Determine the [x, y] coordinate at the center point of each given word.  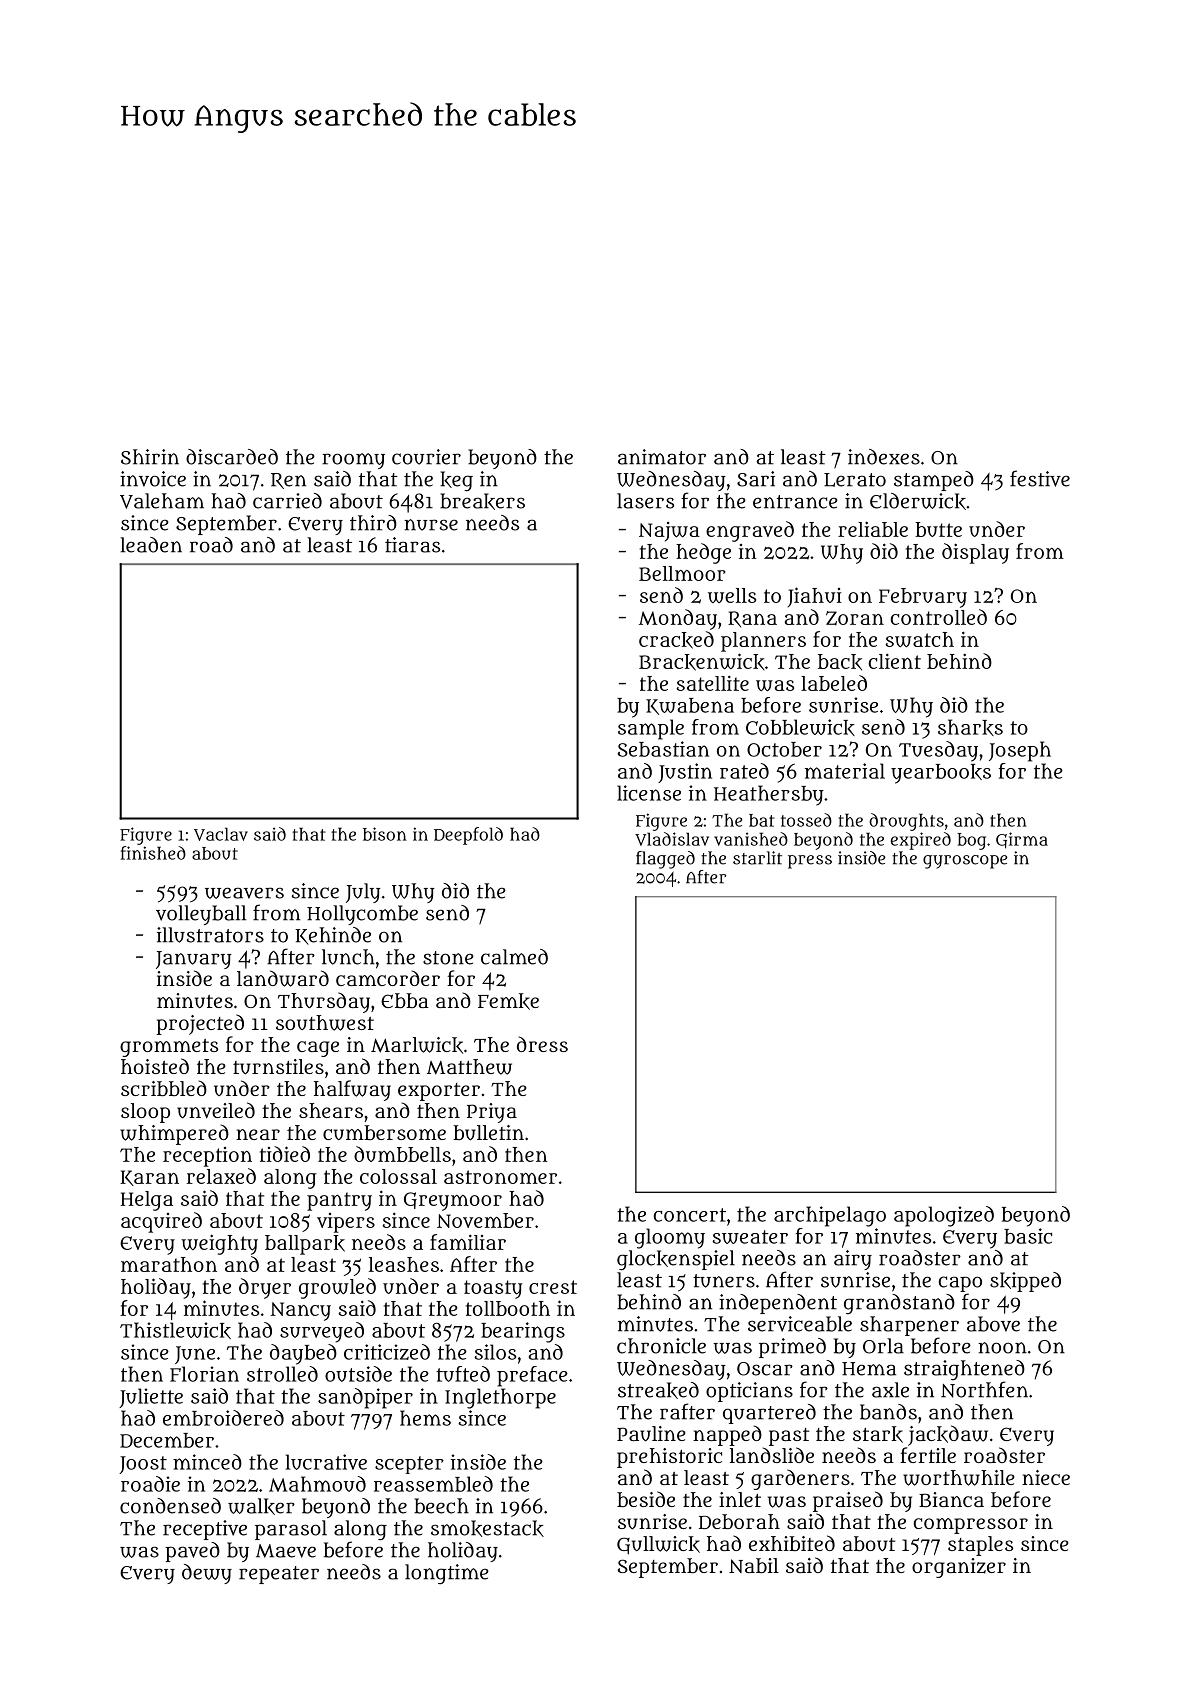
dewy [207, 1574]
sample [651, 729]
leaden [151, 545]
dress [542, 1044]
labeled [834, 683]
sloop [145, 1113]
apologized [944, 1216]
